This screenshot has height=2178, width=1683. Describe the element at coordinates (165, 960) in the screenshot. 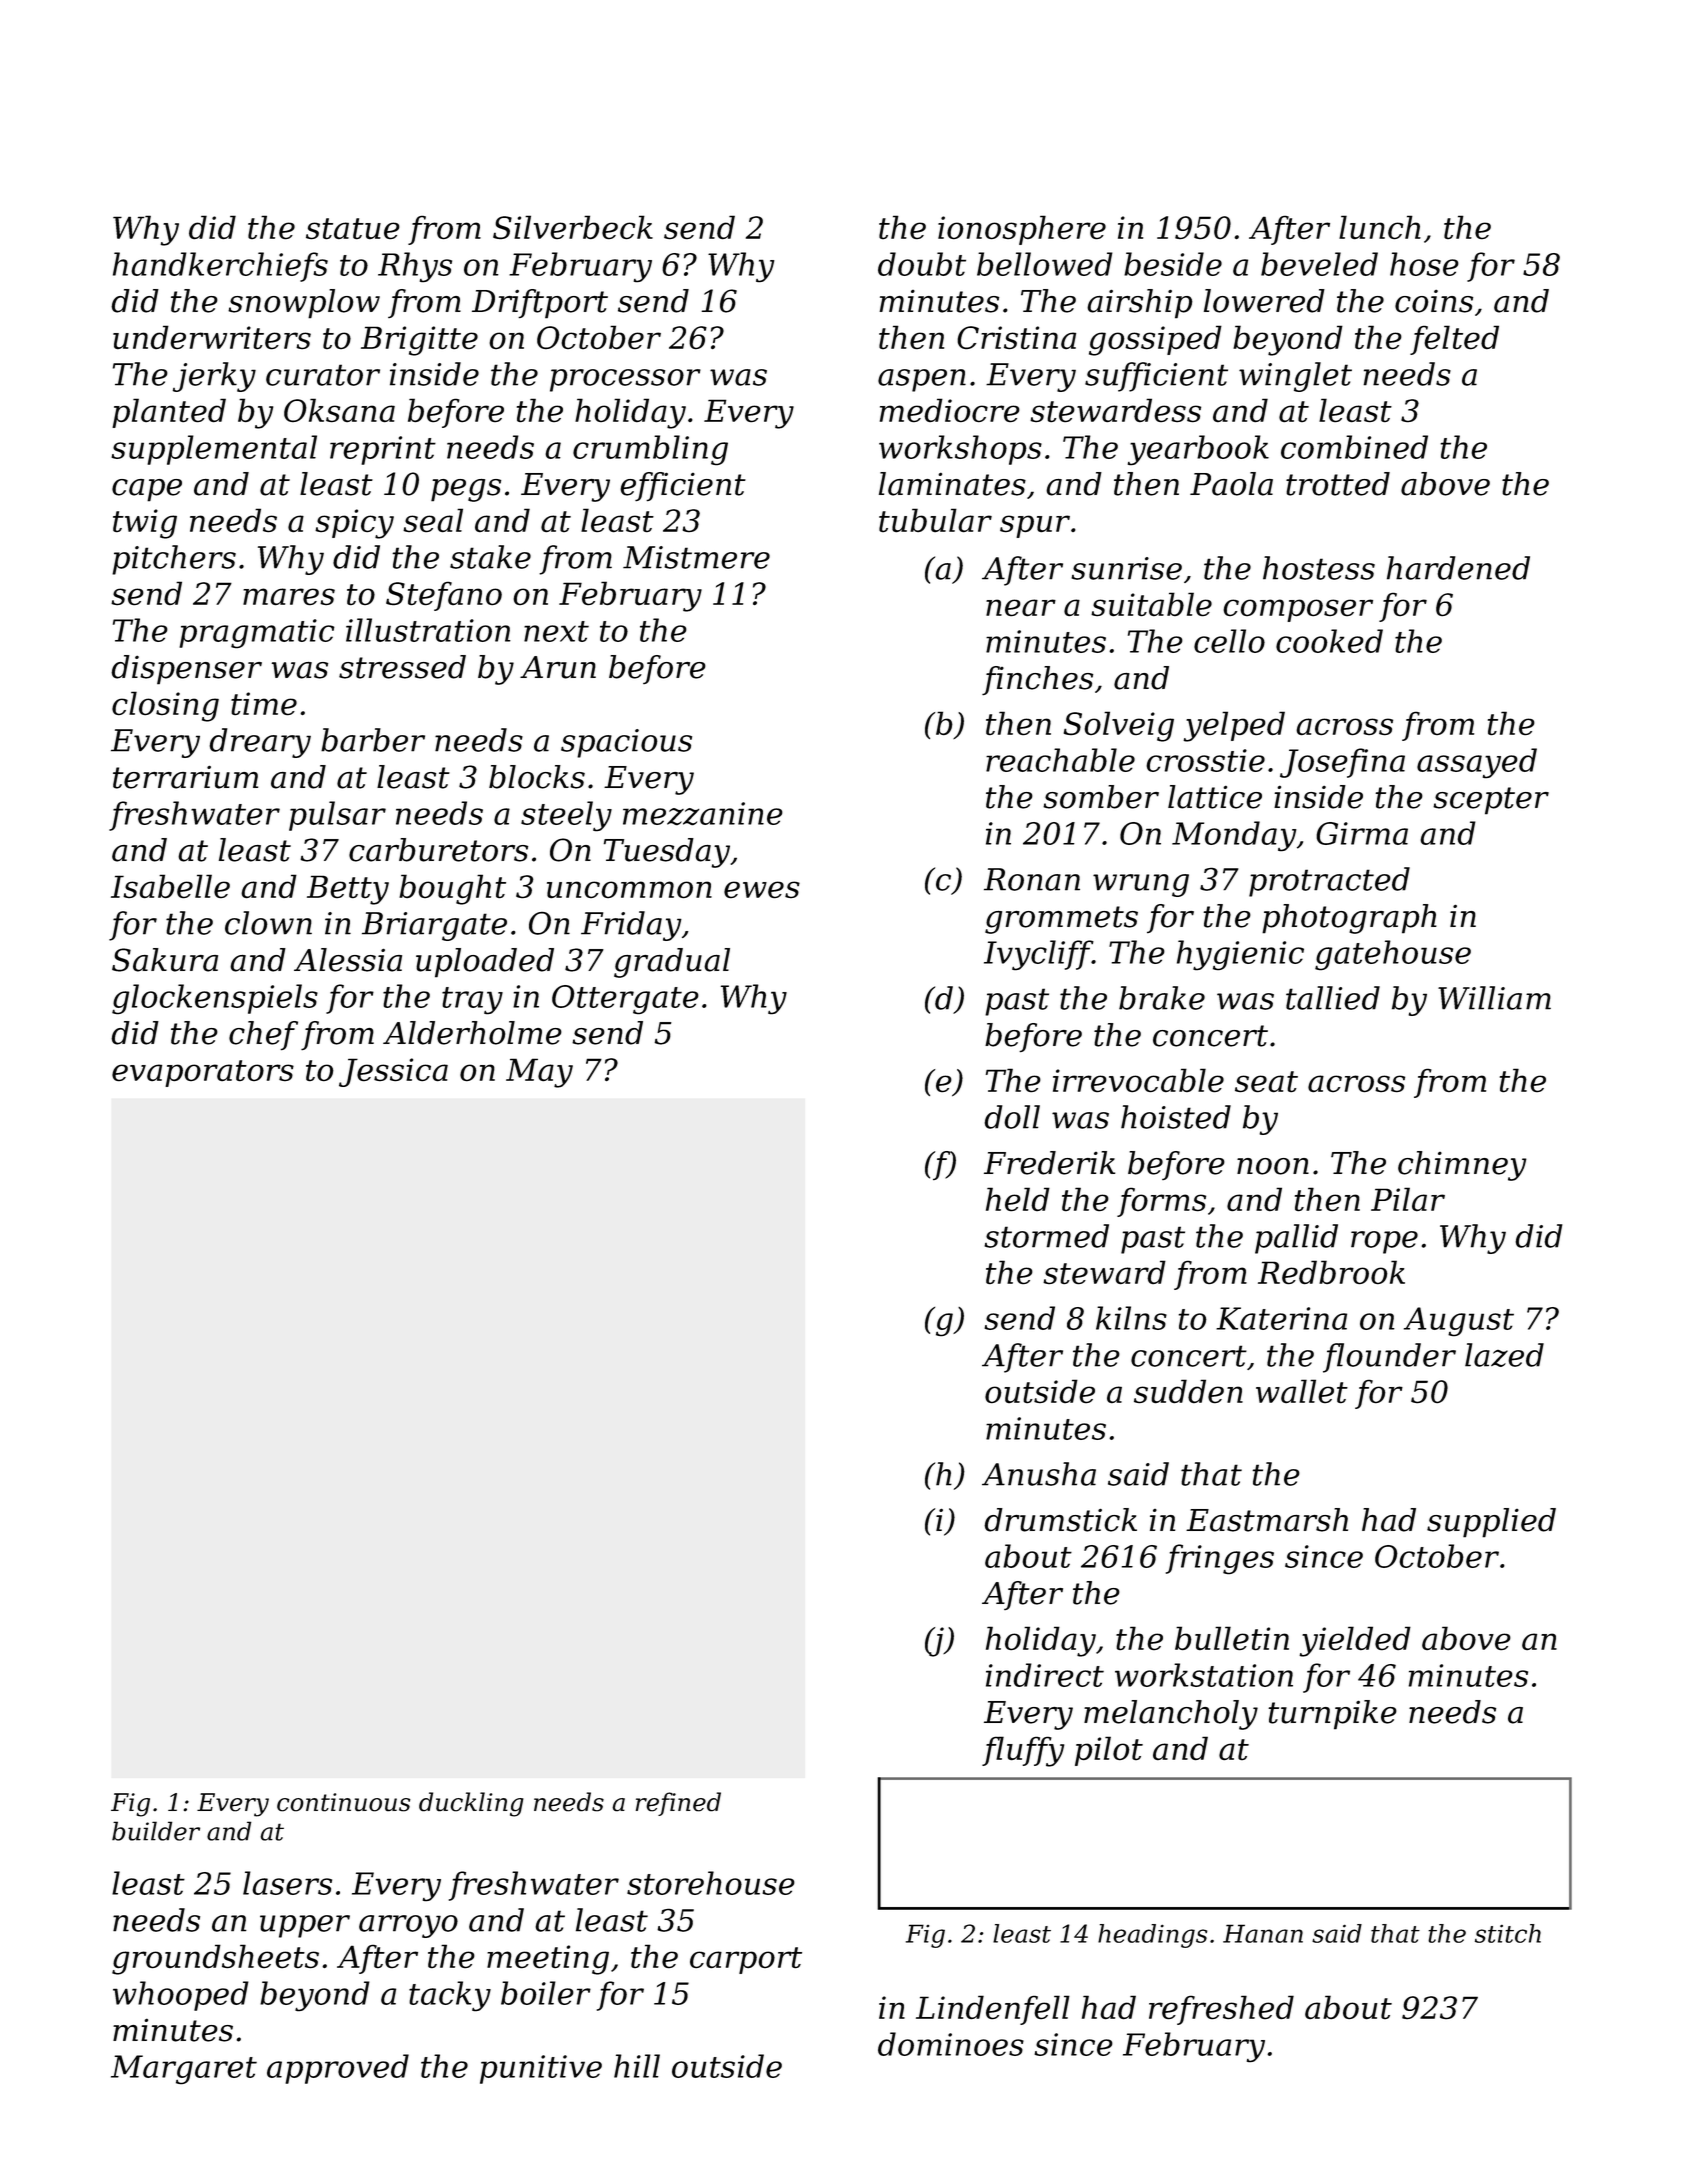

I see `Sakura` at that location.
